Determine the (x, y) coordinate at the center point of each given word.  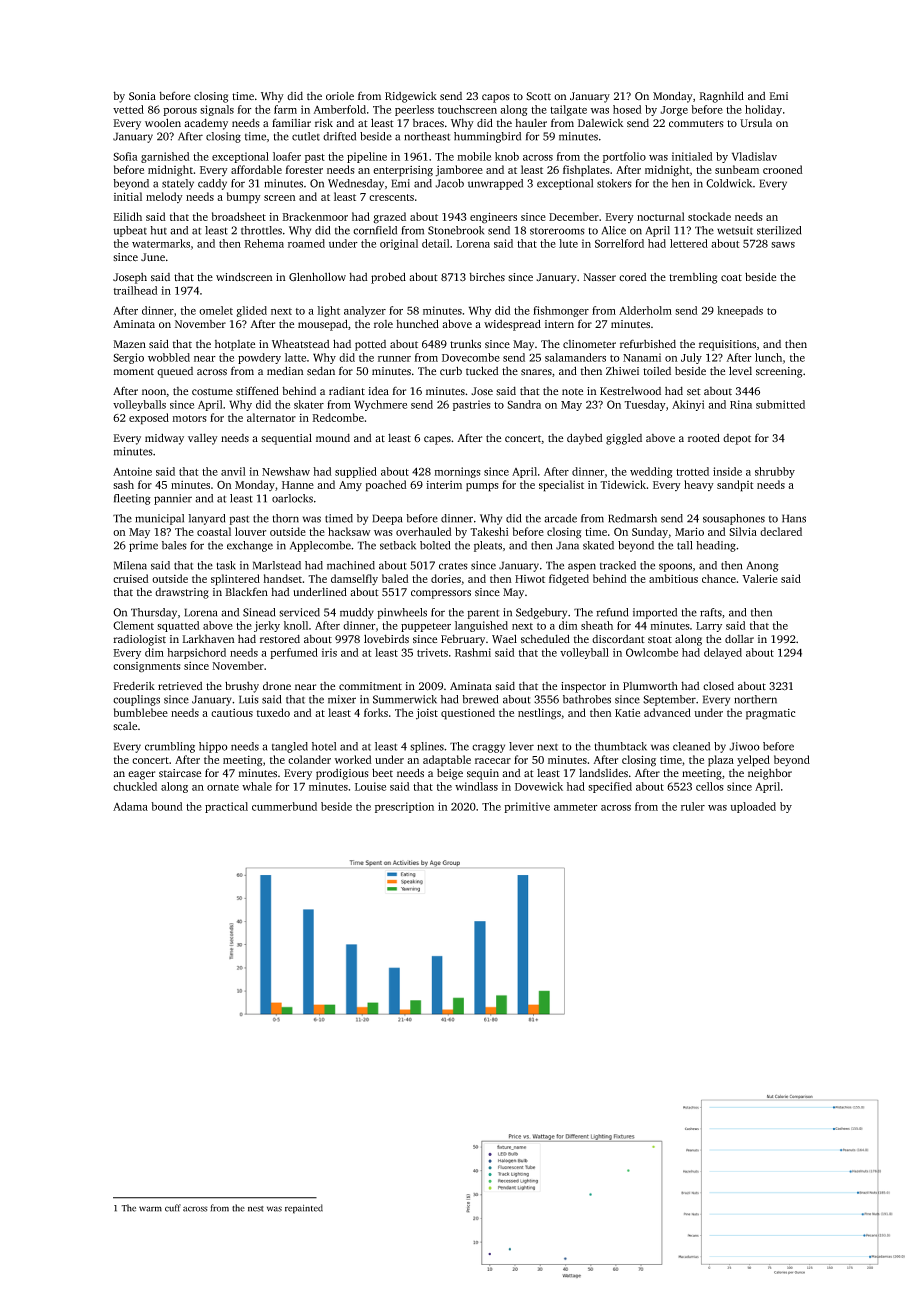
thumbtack (621, 746)
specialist (561, 486)
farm (285, 109)
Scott (538, 96)
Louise (370, 786)
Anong (763, 566)
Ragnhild (721, 97)
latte (295, 357)
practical (226, 807)
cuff (173, 1208)
